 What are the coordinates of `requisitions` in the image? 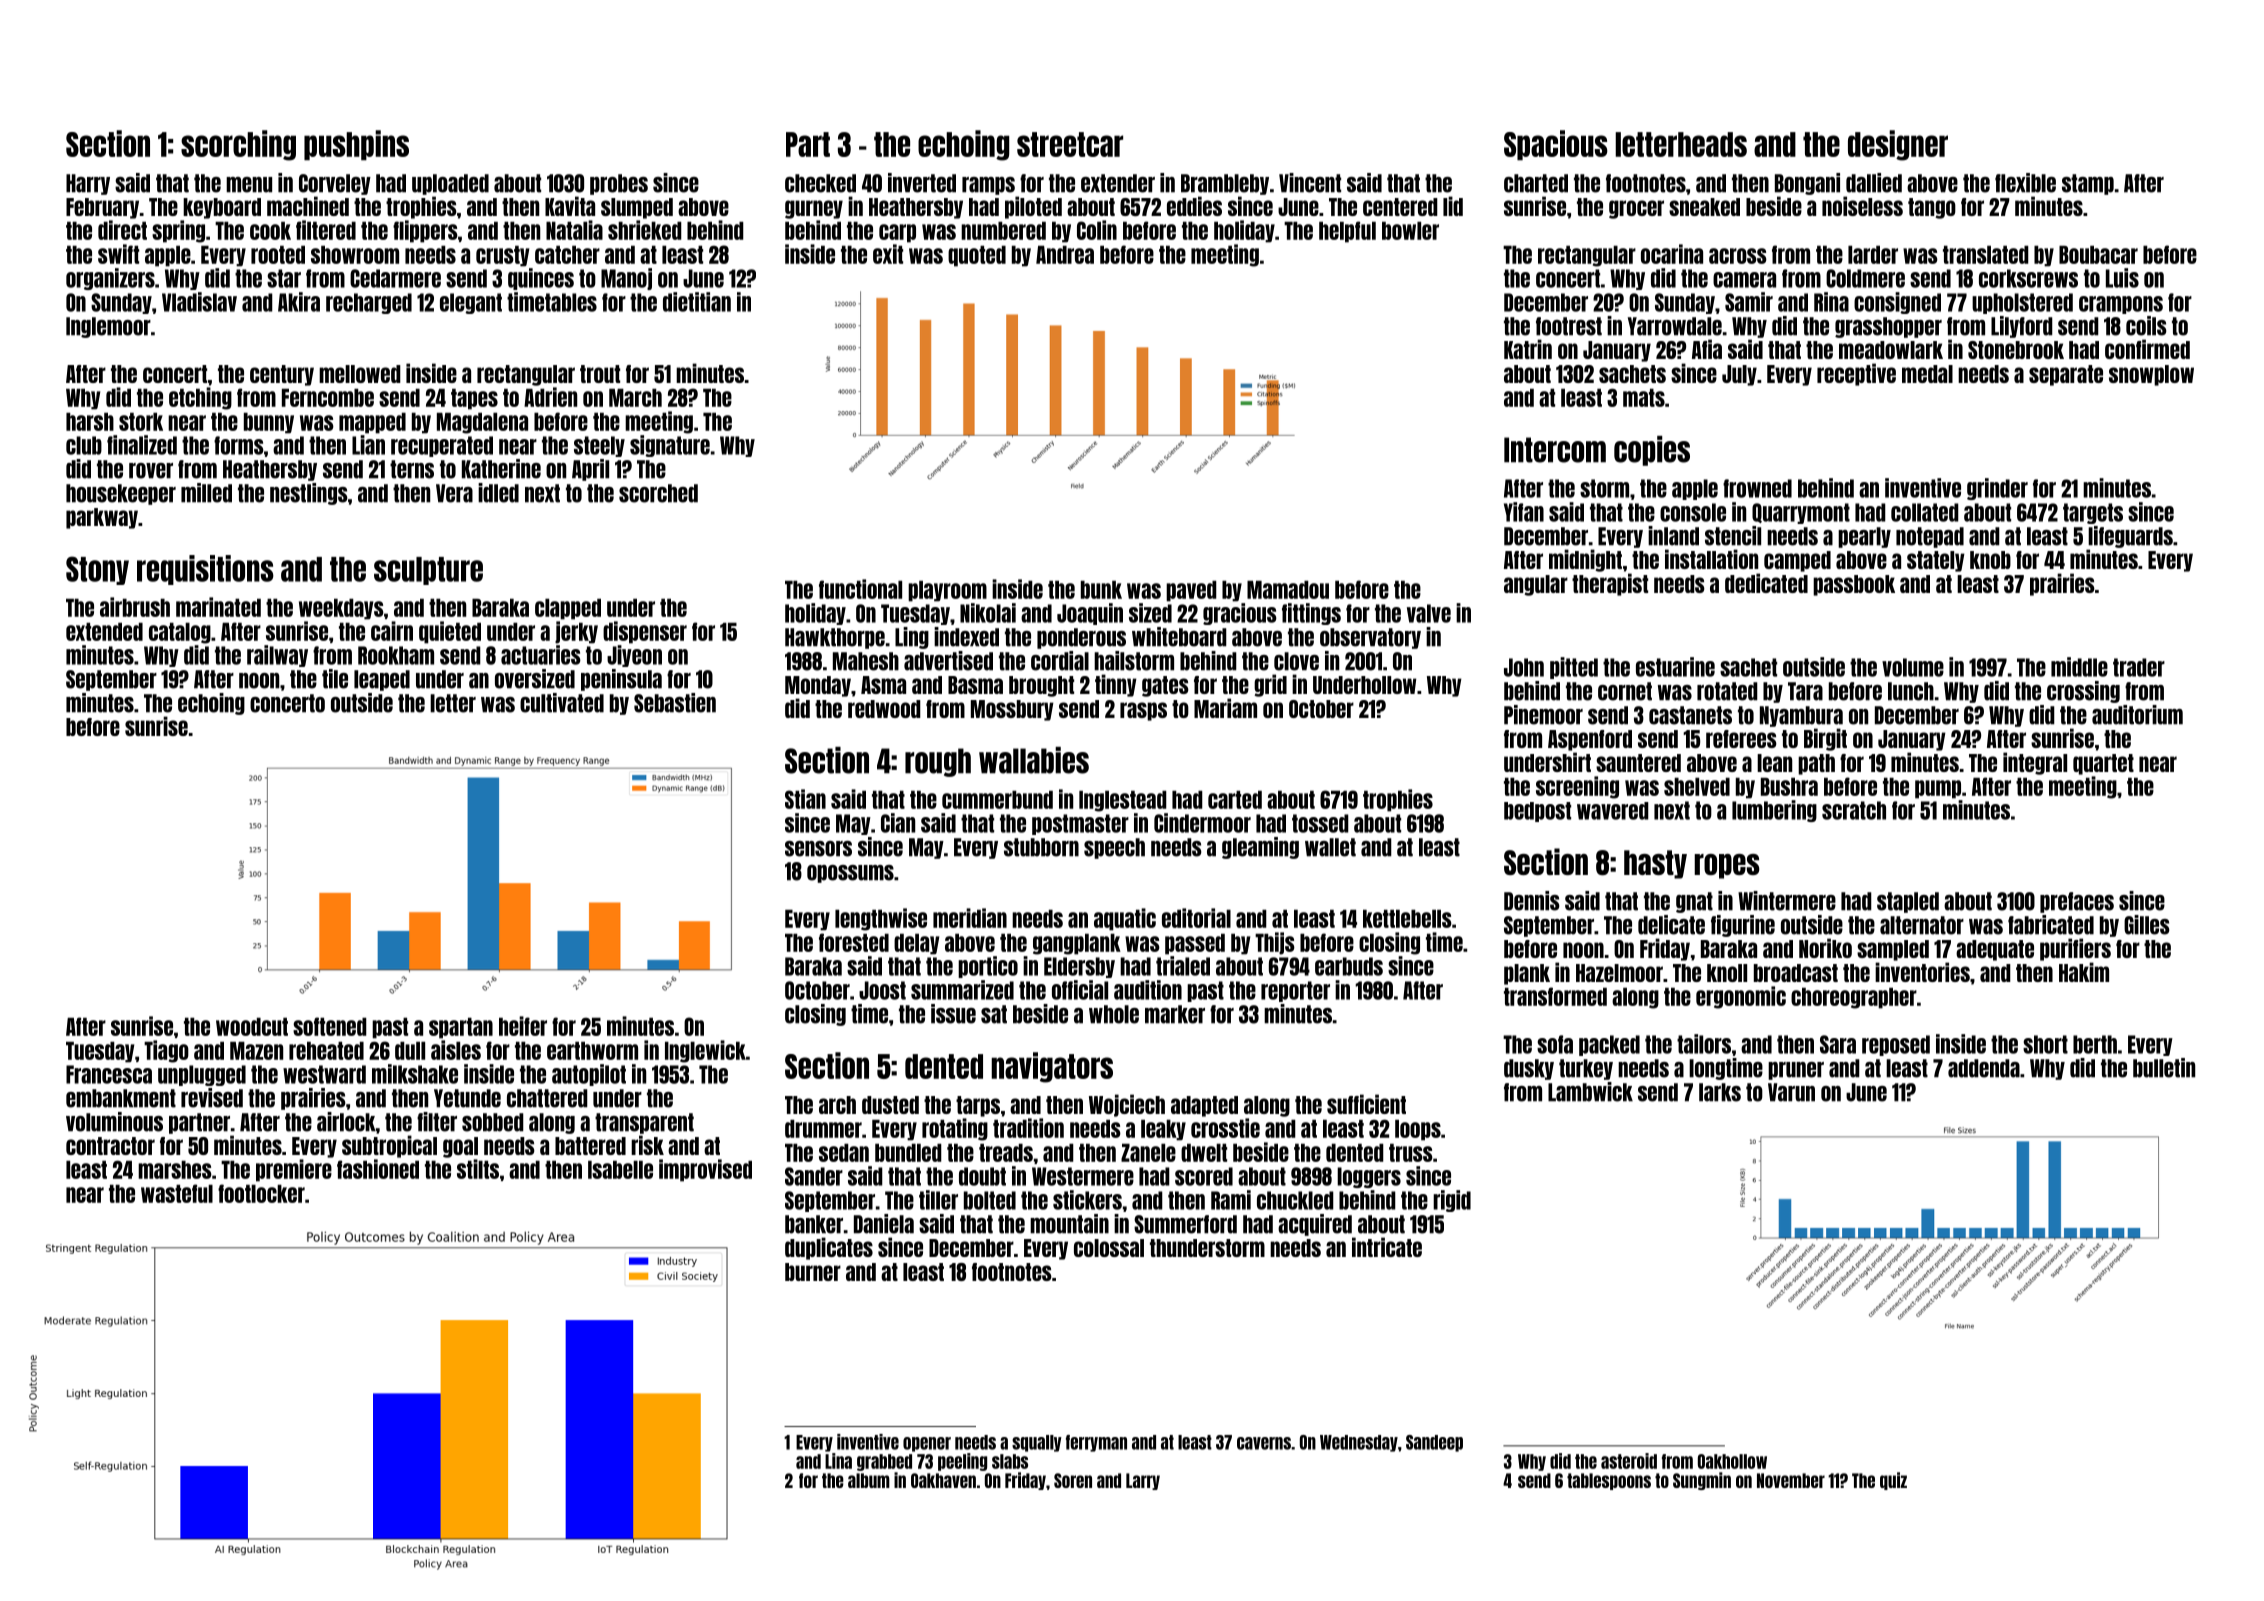 It's located at (205, 570).
